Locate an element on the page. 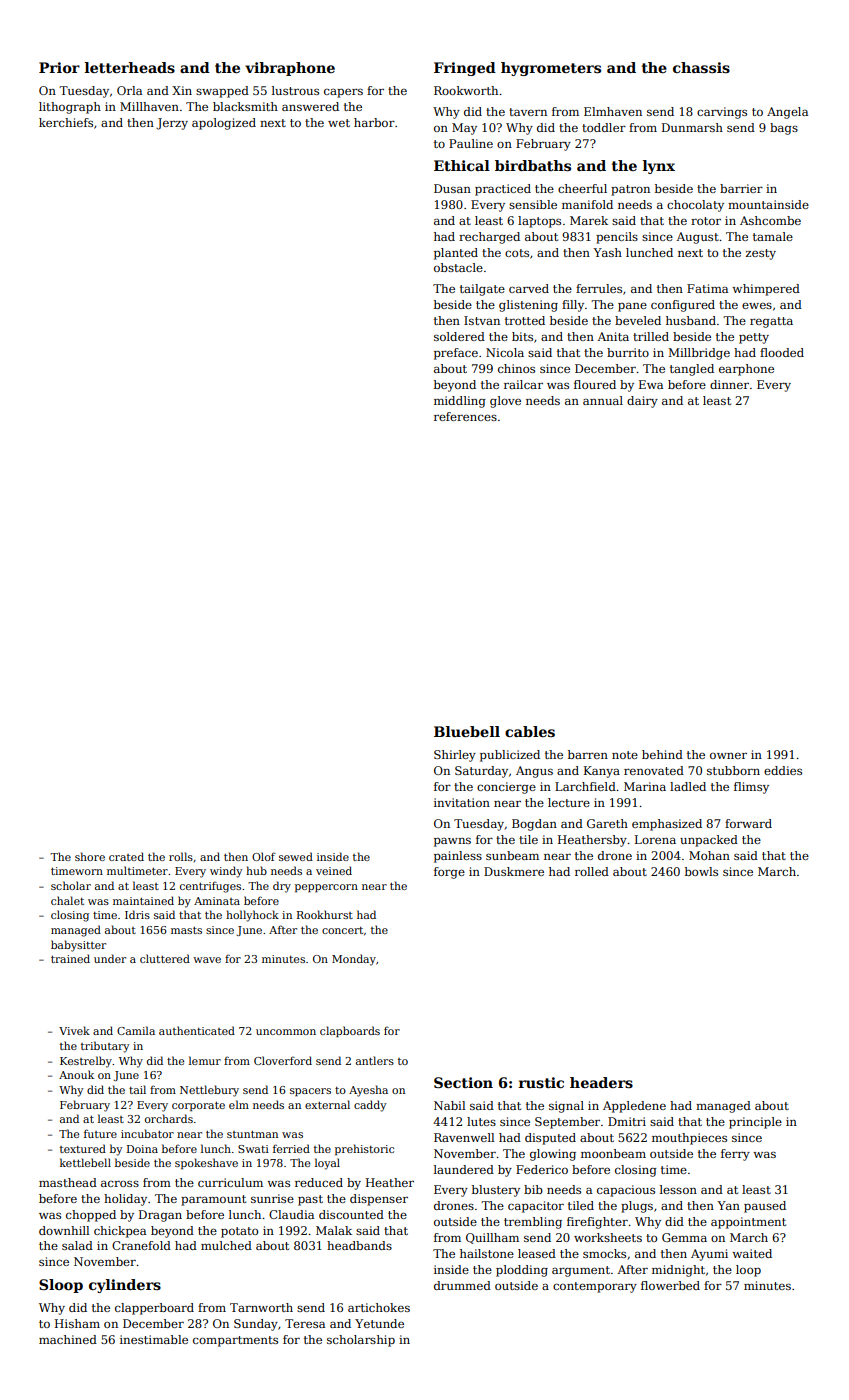 The height and width of the page is (1400, 849). kerchiefs is located at coordinates (66, 122).
